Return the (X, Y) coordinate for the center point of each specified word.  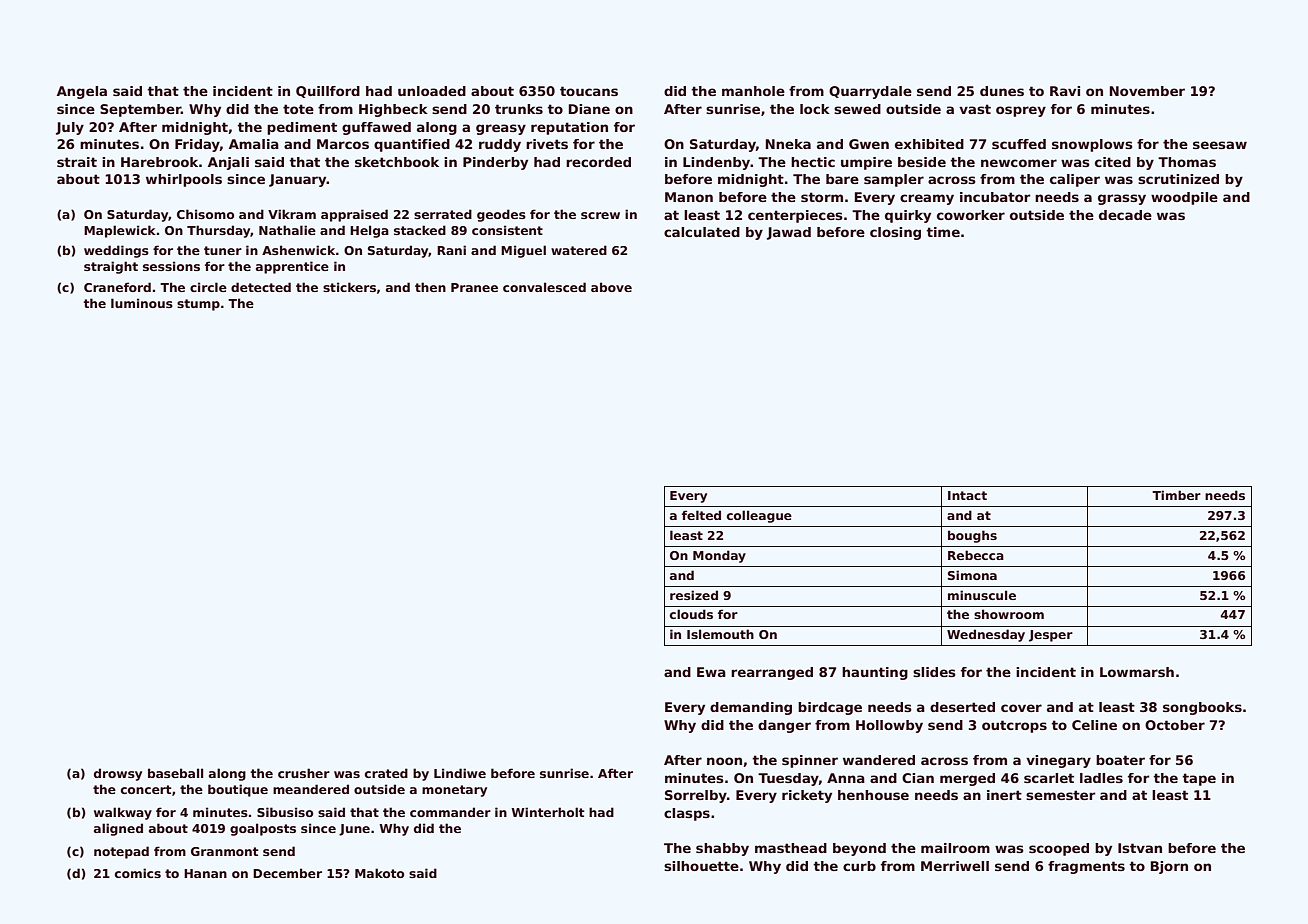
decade (1125, 215)
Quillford (328, 92)
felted (701, 515)
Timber (1176, 495)
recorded (598, 162)
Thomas (1187, 162)
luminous (142, 303)
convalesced (544, 287)
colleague (759, 516)
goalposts (263, 829)
